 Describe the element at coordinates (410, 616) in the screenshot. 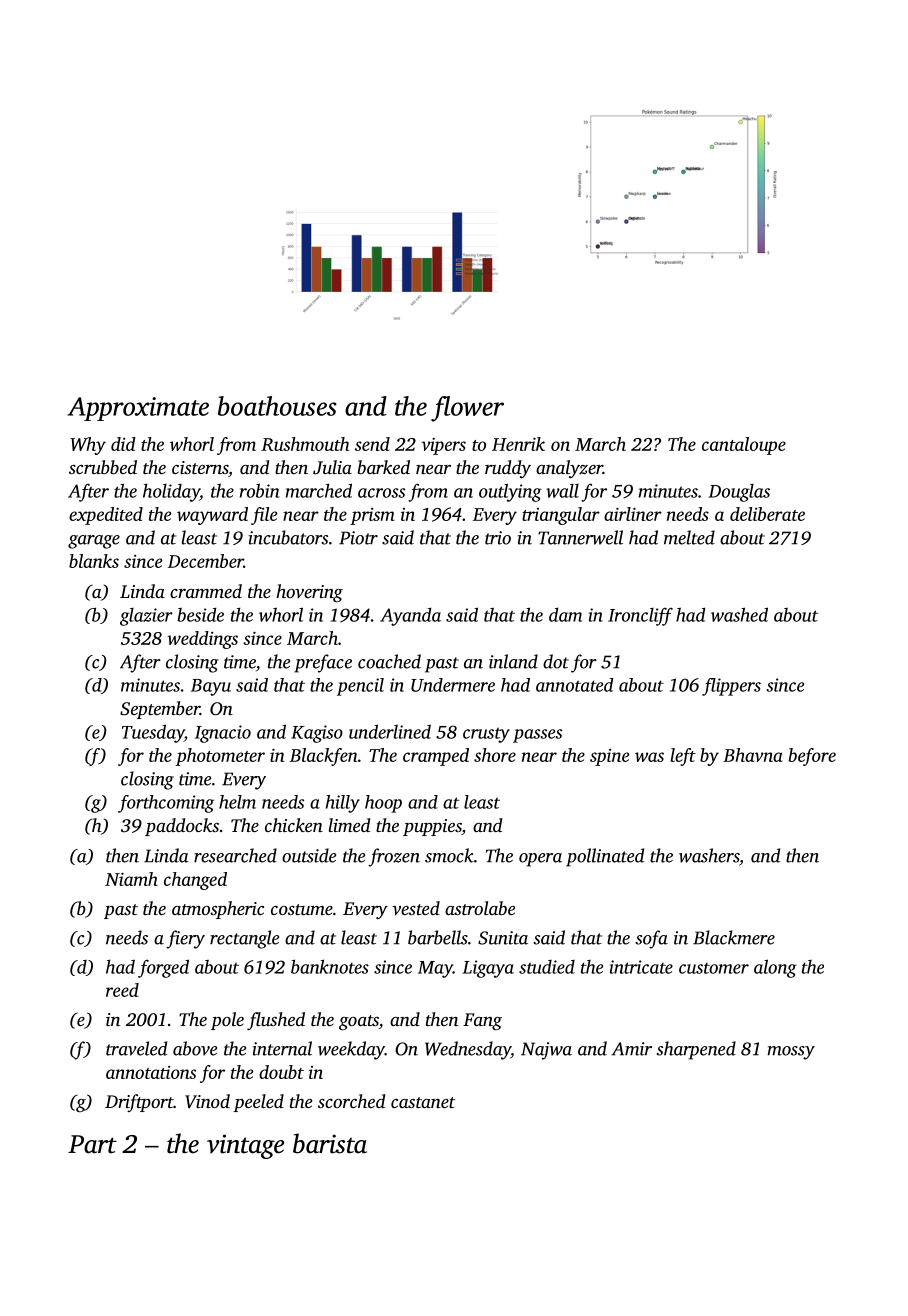

I see `Ayanda` at that location.
